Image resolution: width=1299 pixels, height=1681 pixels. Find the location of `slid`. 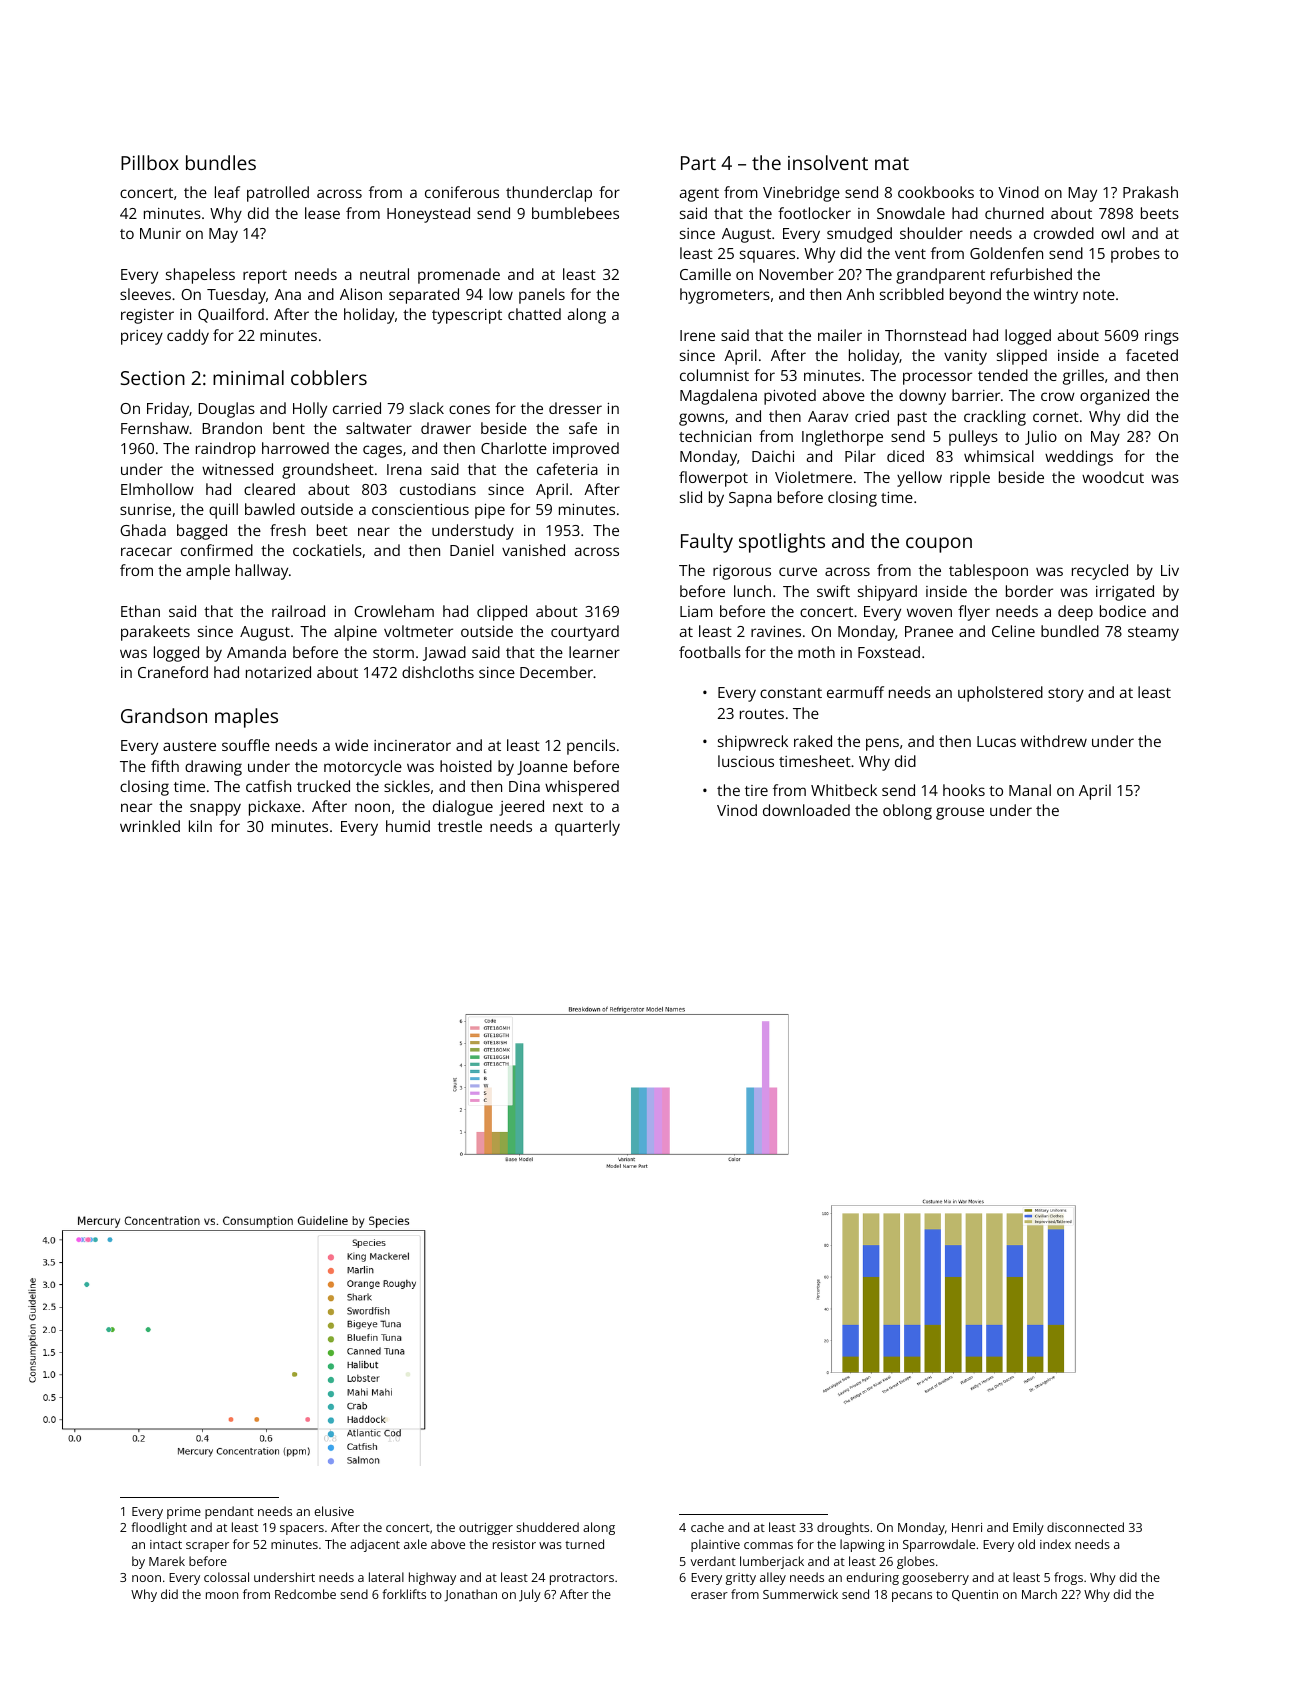

slid is located at coordinates (691, 497).
